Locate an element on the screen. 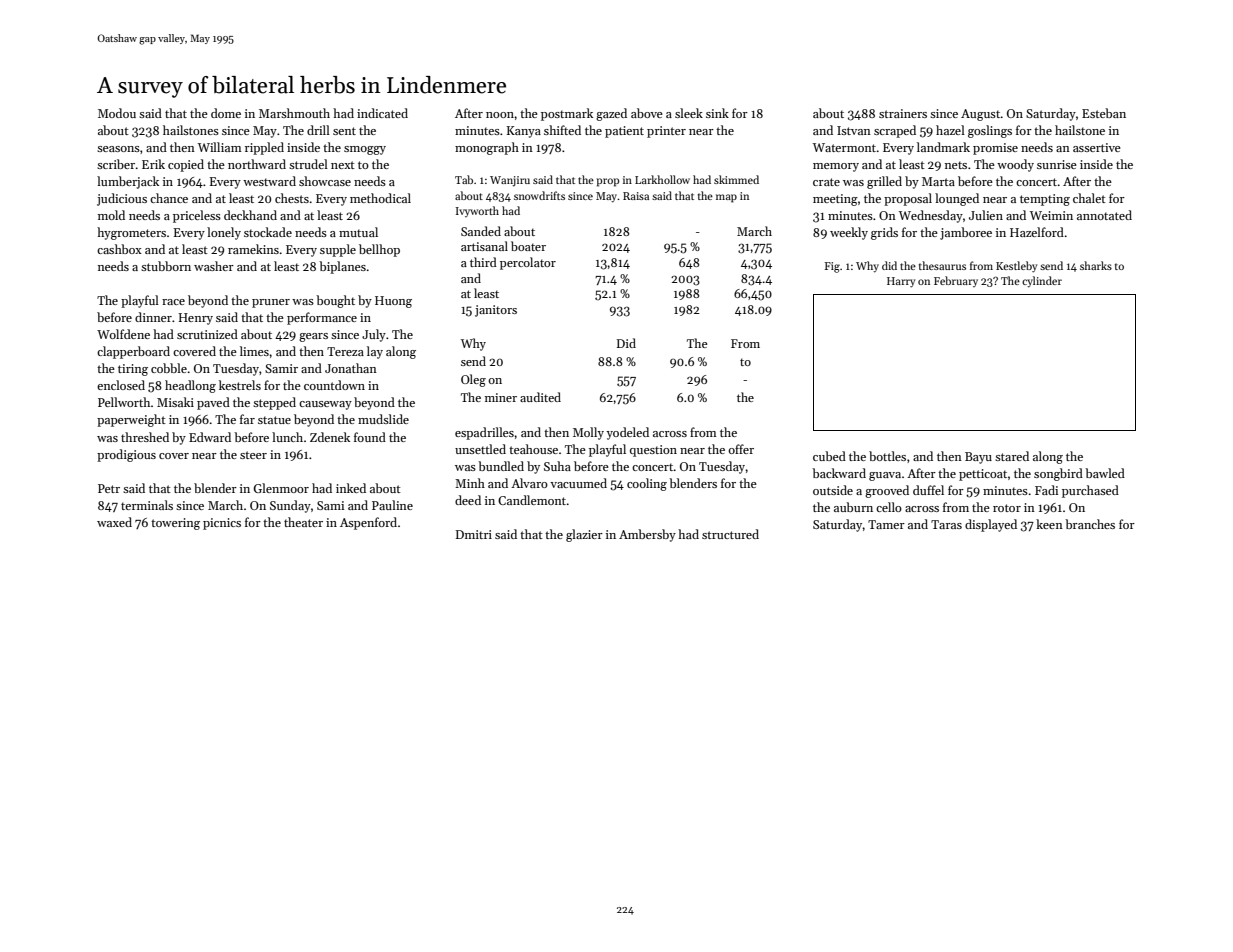 The width and height of the screenshot is (1233, 952). stared is located at coordinates (1012, 456).
